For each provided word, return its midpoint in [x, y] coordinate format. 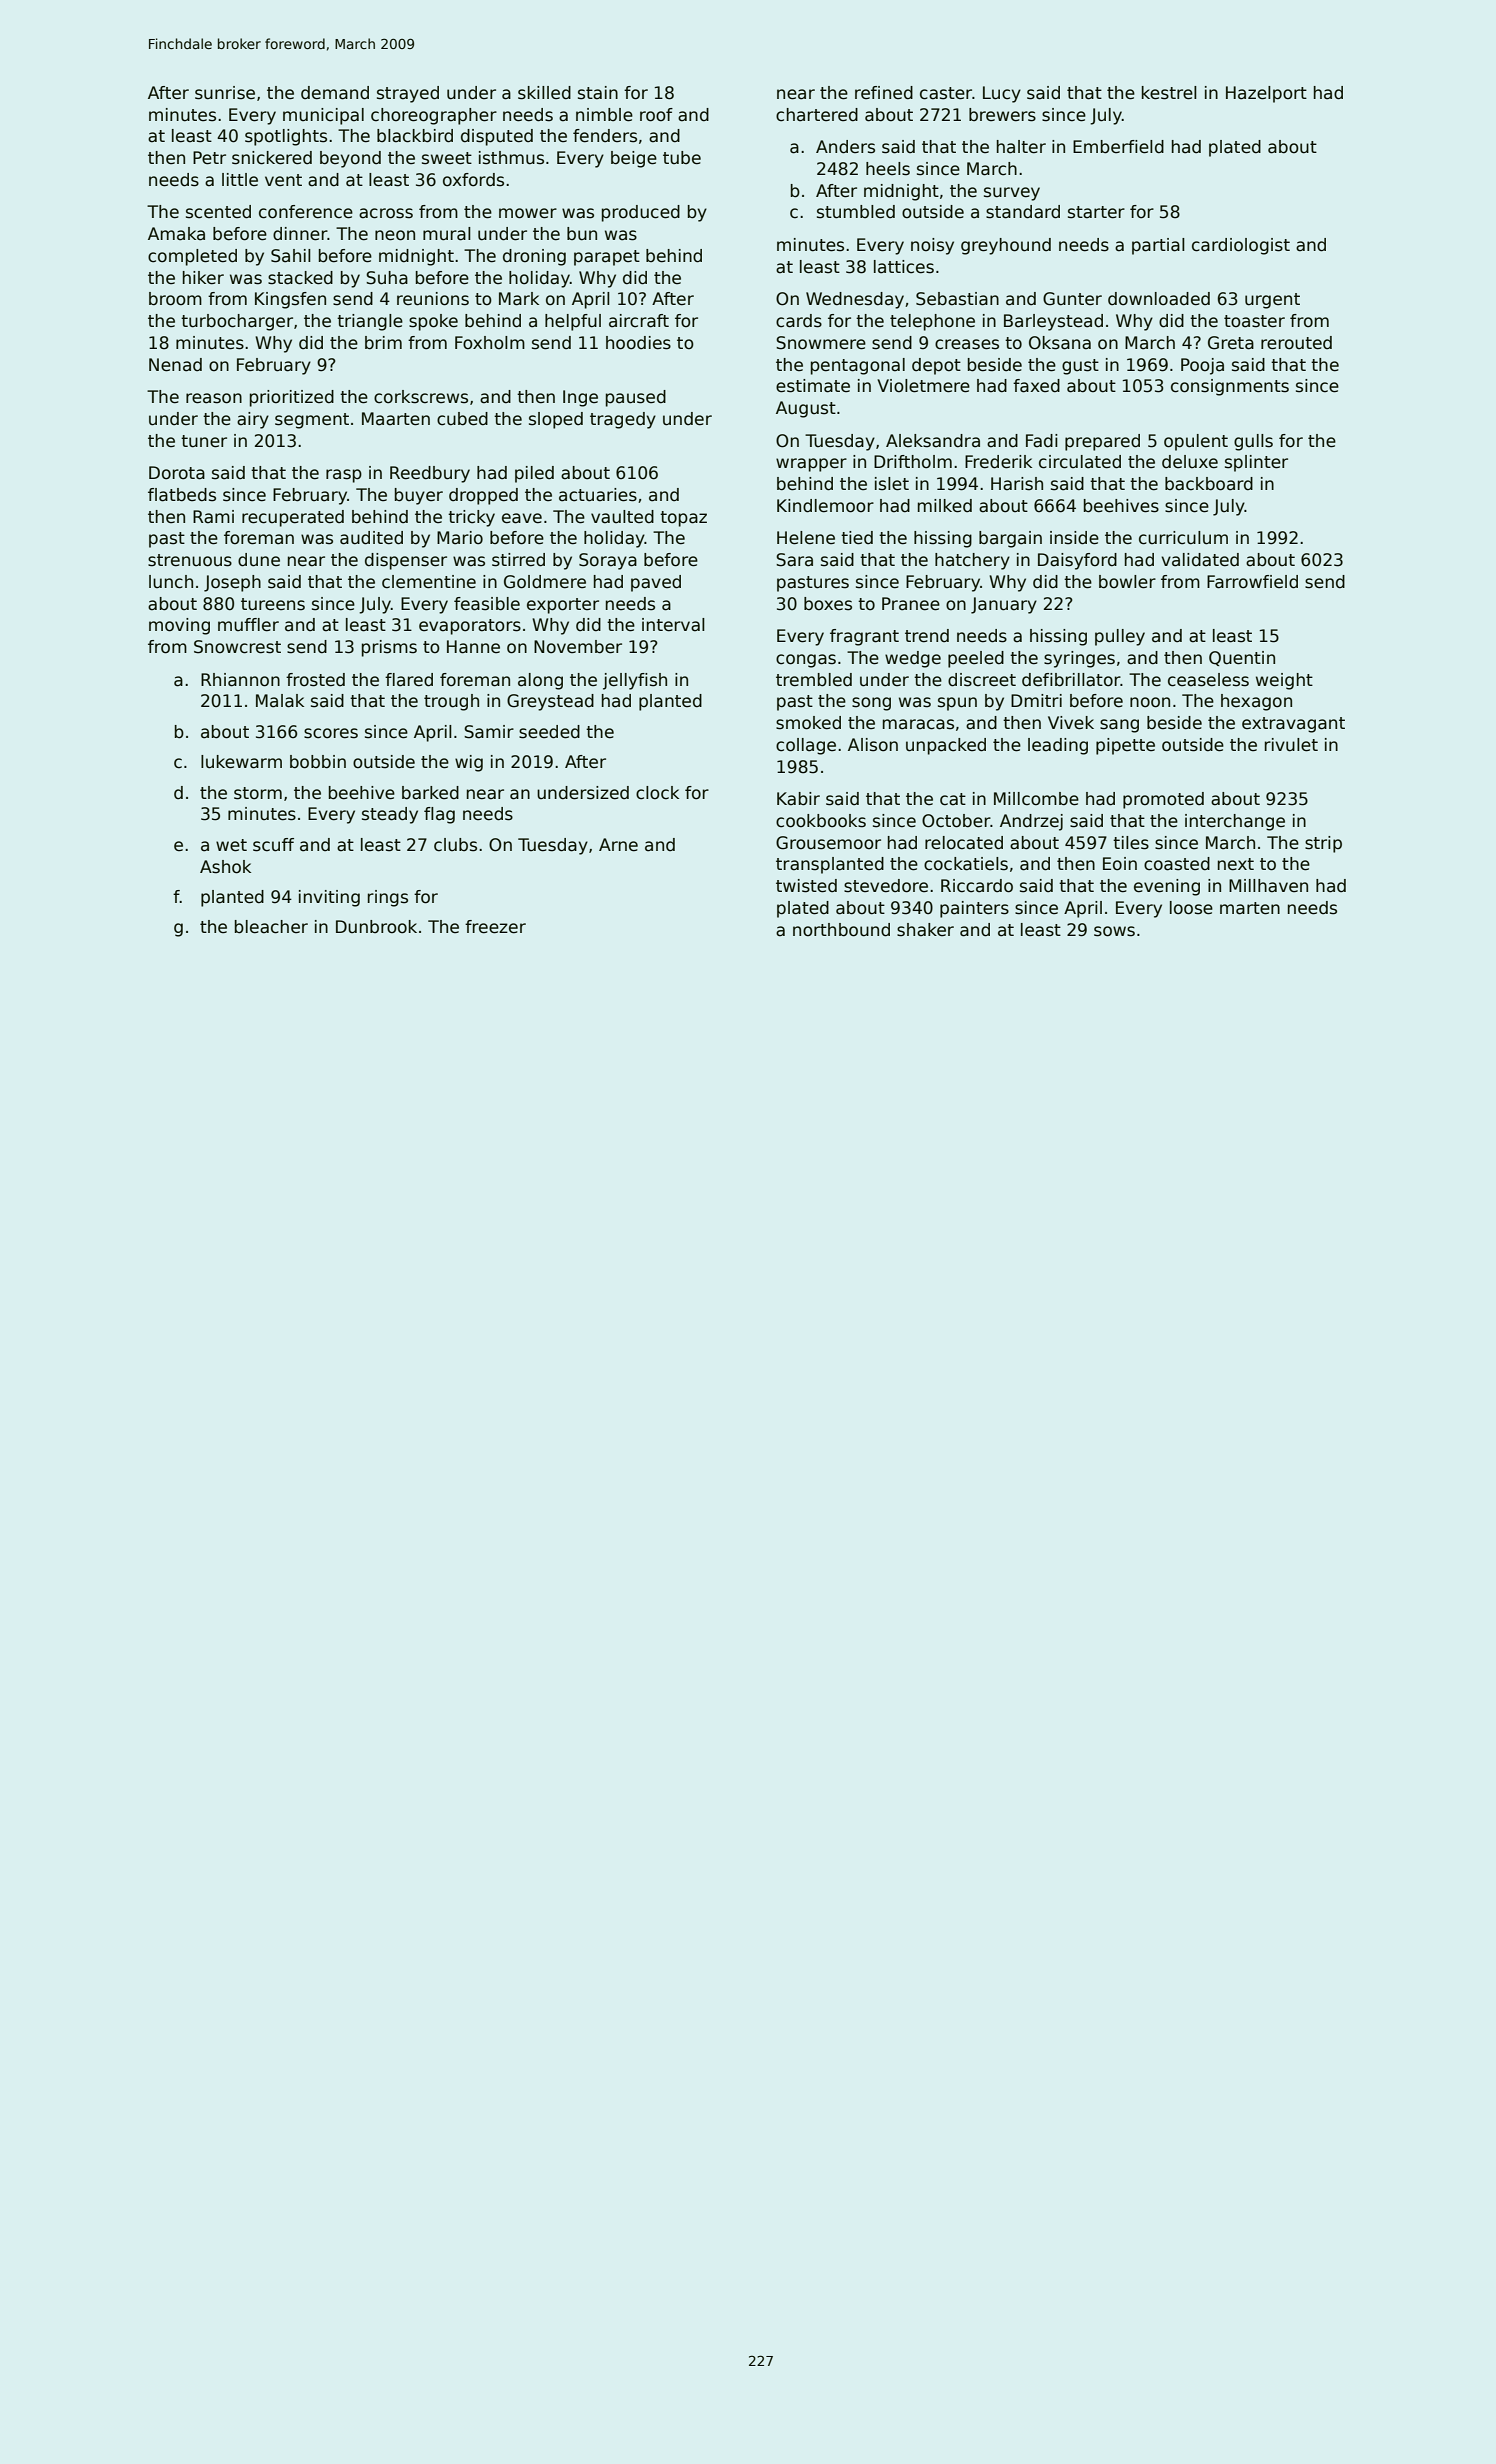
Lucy [1002, 94]
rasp [344, 476]
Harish [1017, 484]
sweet [447, 158]
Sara [794, 560]
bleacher [271, 927]
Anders [845, 147]
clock [657, 793]
